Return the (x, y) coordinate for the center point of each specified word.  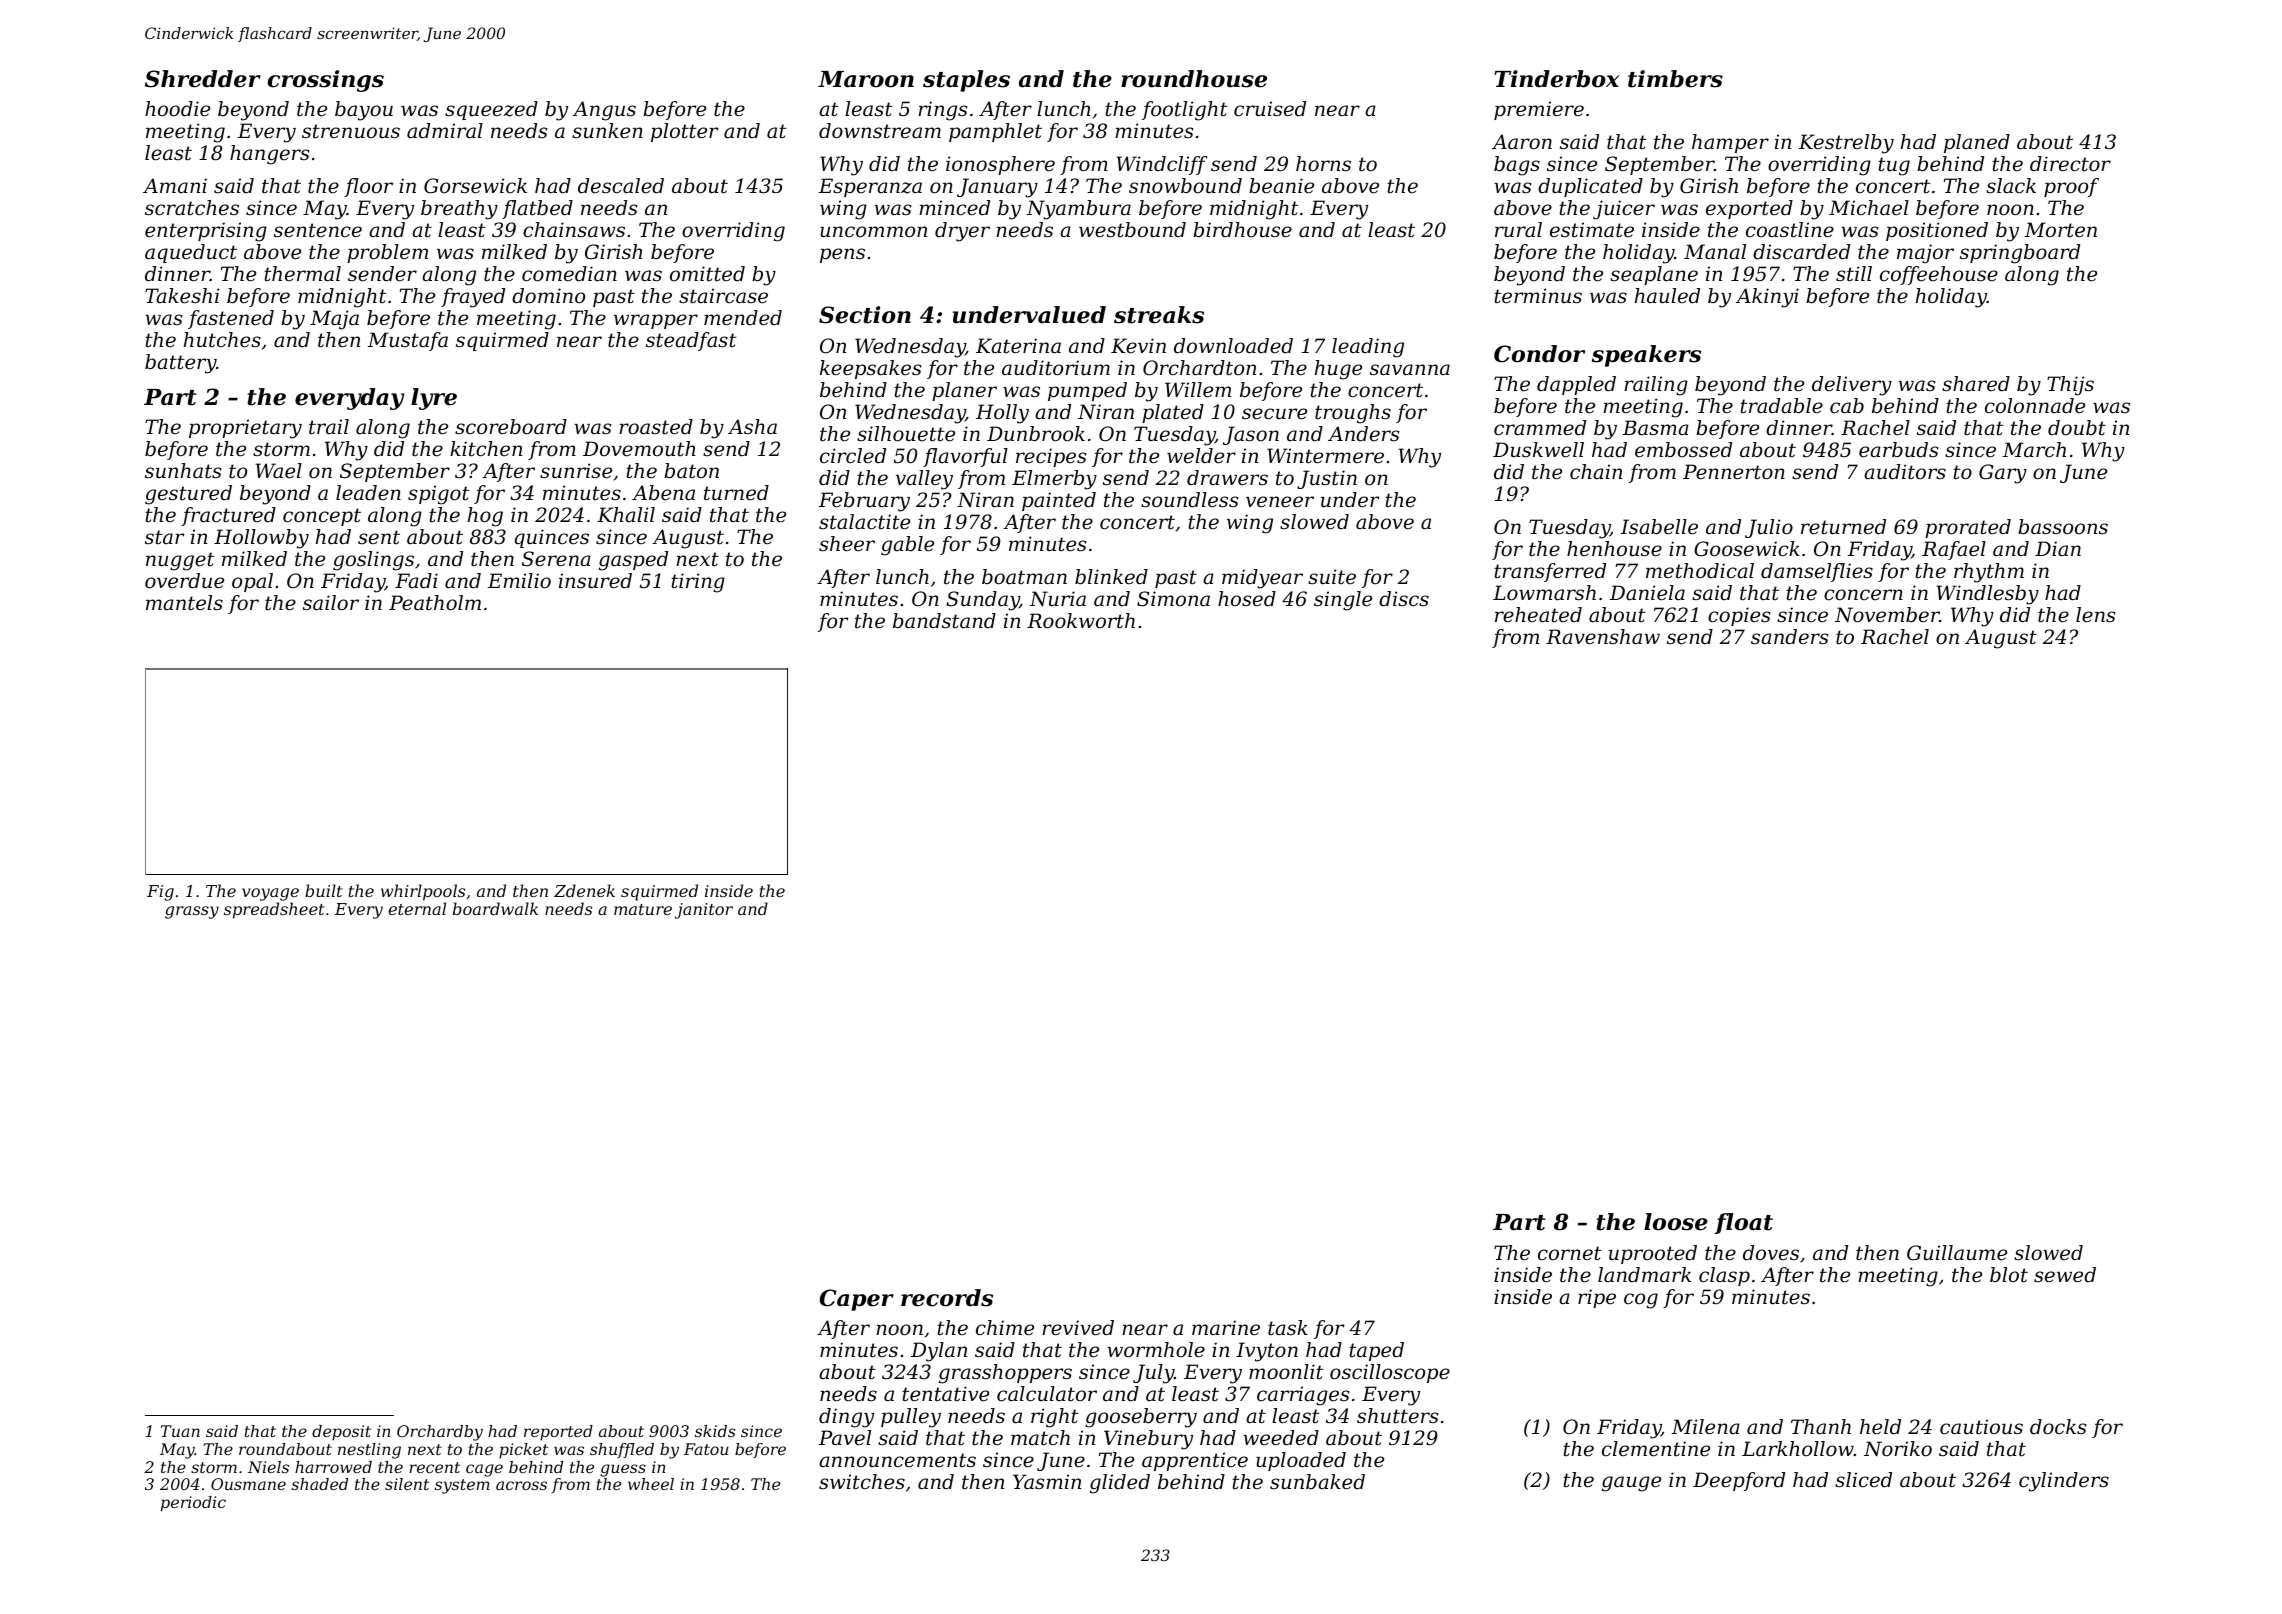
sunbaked (1317, 1482)
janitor (704, 911)
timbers (1675, 79)
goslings (373, 561)
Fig (160, 893)
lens (2096, 615)
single (1343, 601)
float (1744, 1223)
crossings (326, 81)
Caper (857, 1300)
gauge (1631, 1484)
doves (1771, 1253)
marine (1226, 1327)
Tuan (180, 1431)
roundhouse (1194, 79)
